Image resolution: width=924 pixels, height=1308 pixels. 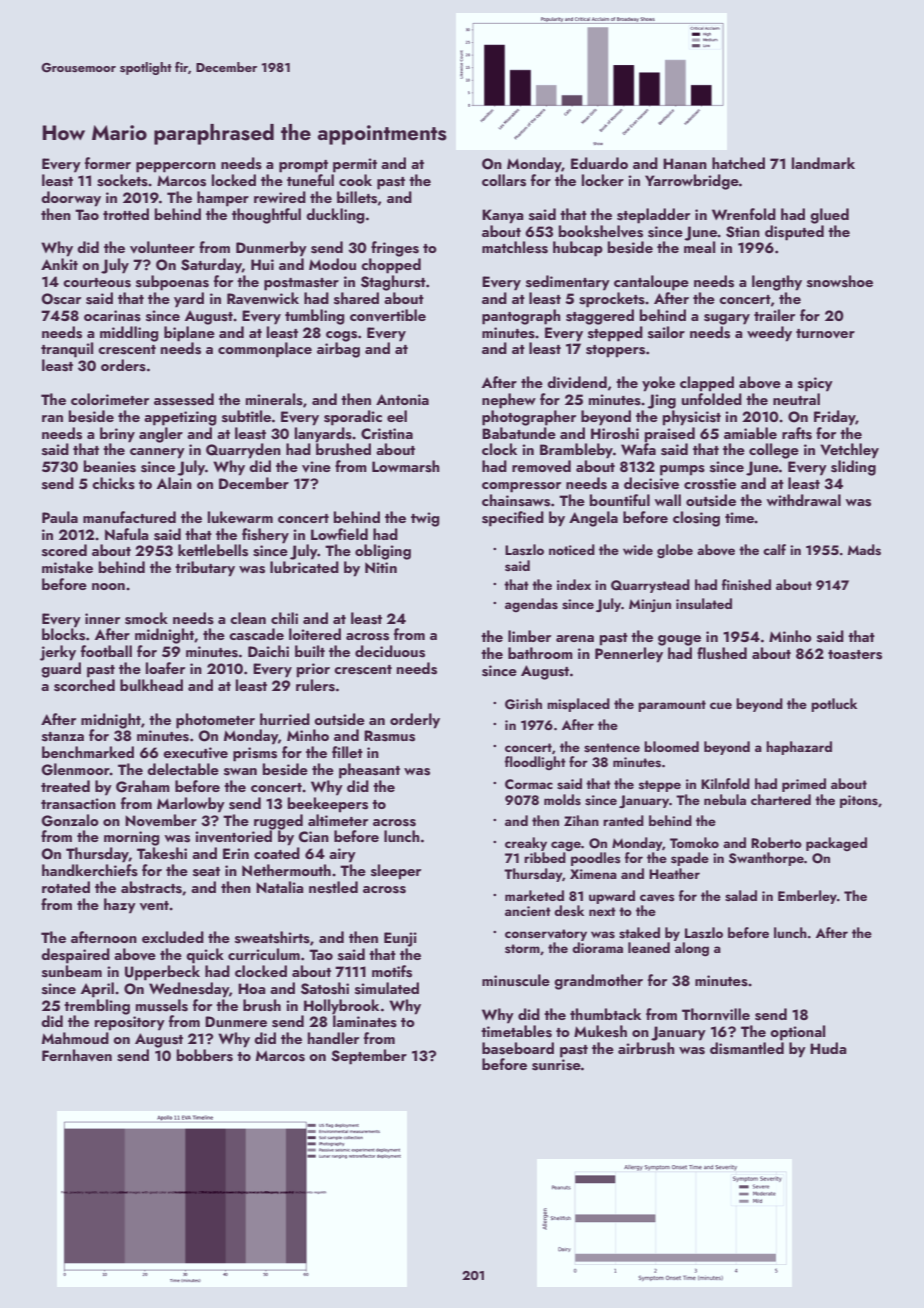 What do you see at coordinates (518, 1048) in the document?
I see `baseboard` at bounding box center [518, 1048].
